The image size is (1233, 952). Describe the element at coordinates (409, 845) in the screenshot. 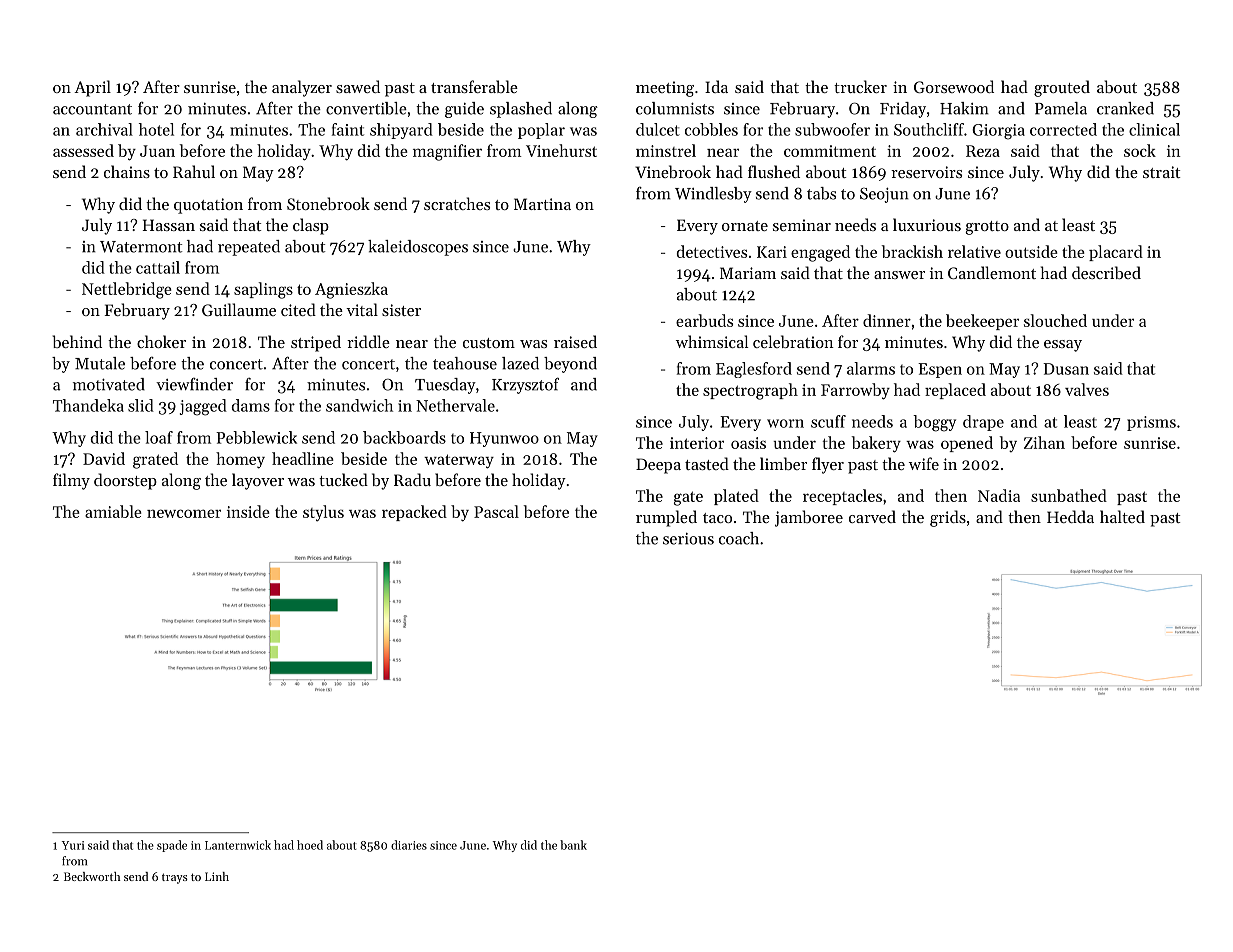

I see `diaries` at that location.
